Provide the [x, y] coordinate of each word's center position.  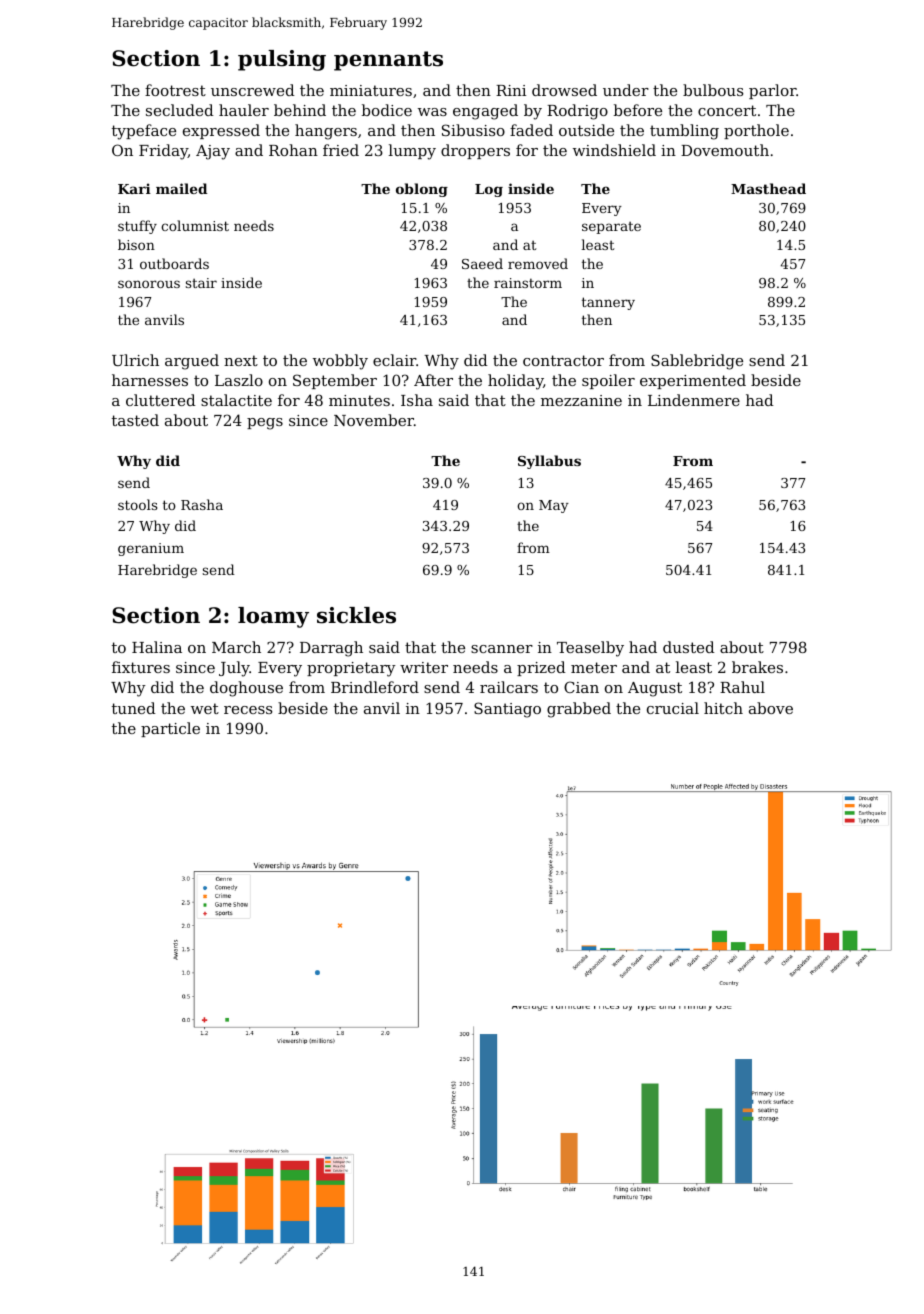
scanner [502, 649]
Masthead [768, 188]
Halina [157, 647]
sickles [356, 615]
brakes [757, 667]
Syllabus [549, 462]
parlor [772, 91]
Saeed [482, 263]
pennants [388, 61]
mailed [181, 188]
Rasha [202, 504]
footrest [175, 90]
